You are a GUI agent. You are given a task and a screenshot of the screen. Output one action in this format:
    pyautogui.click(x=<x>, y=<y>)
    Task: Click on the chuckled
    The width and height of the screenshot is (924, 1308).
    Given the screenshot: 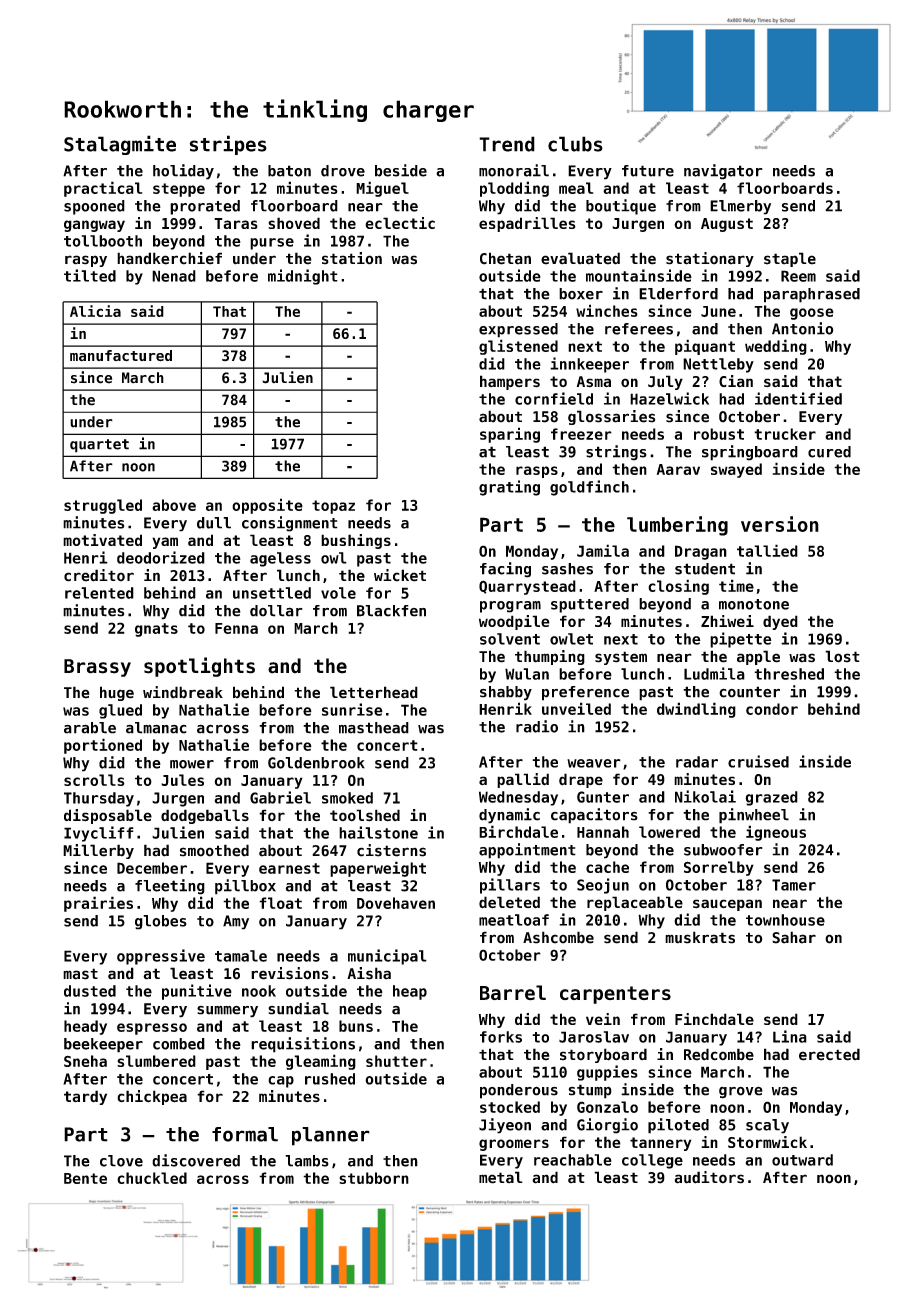 What is the action you would take?
    pyautogui.click(x=152, y=1178)
